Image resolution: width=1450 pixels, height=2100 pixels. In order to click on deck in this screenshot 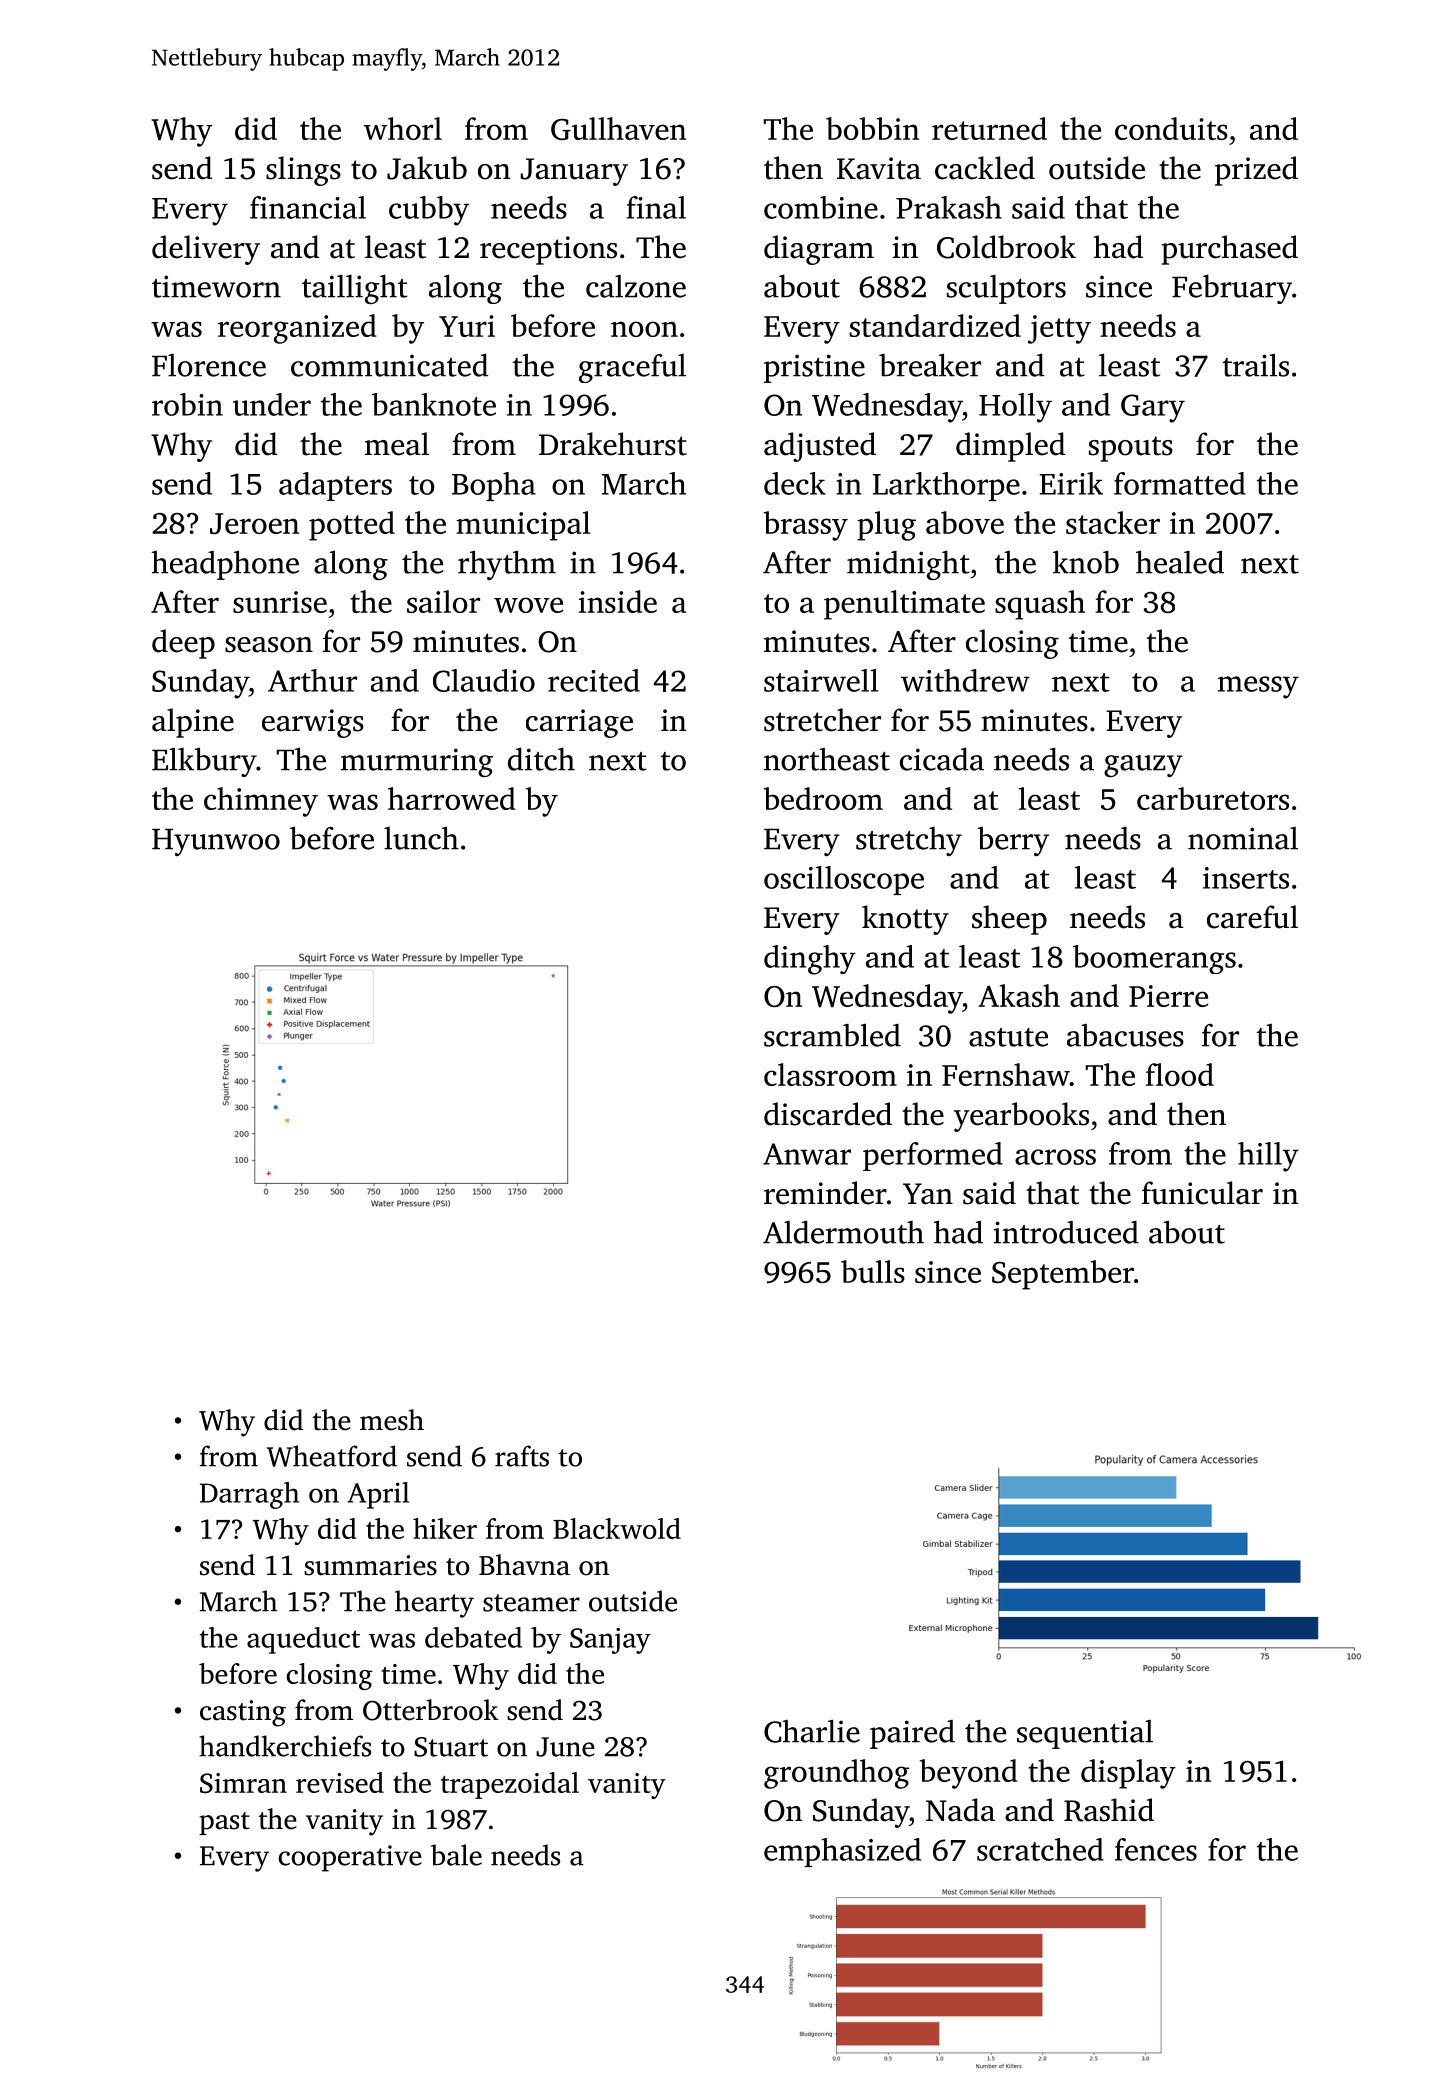, I will do `click(795, 483)`.
